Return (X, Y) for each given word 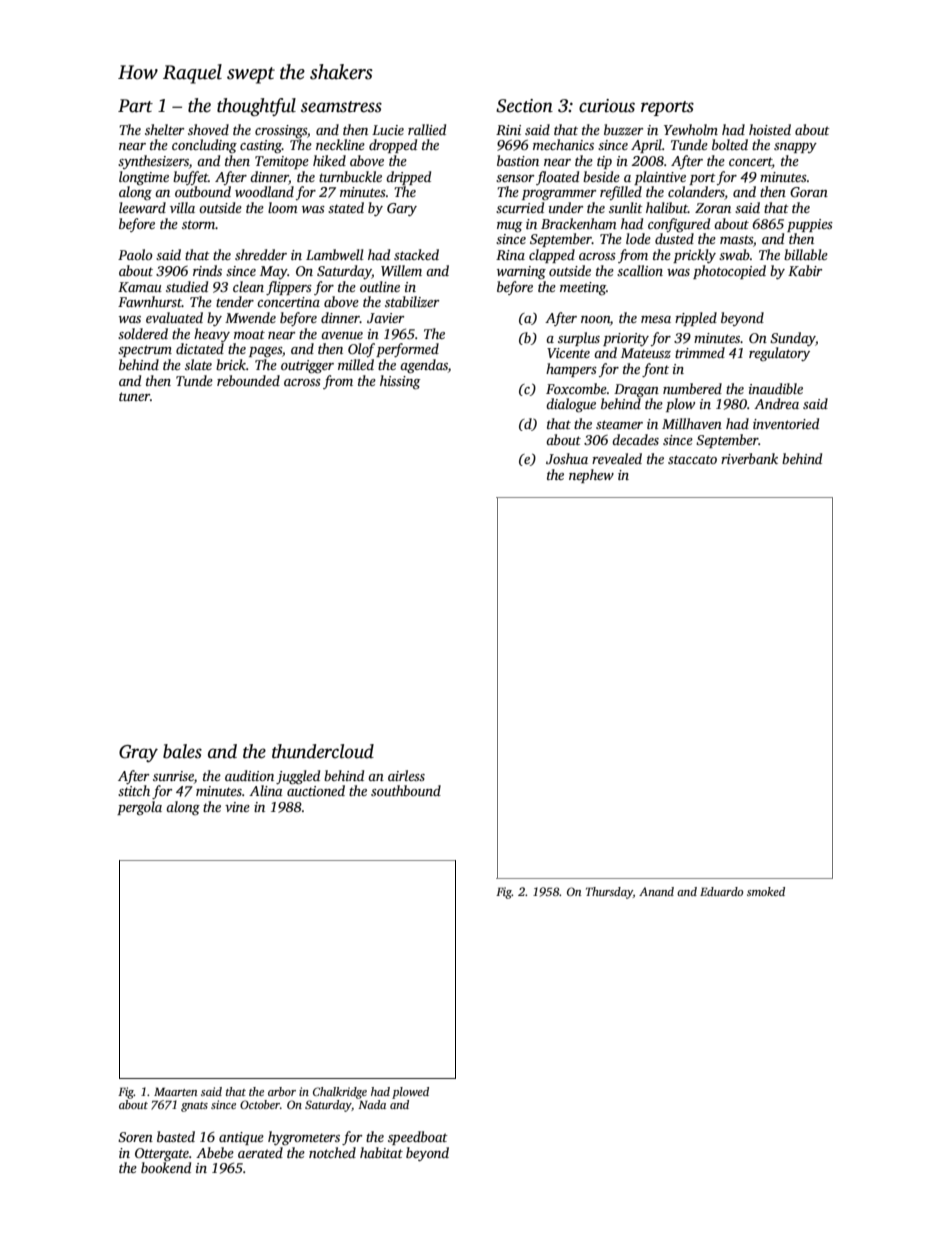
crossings (281, 131)
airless (406, 775)
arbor (282, 1091)
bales (182, 751)
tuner (134, 396)
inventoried (786, 423)
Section (524, 106)
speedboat (418, 1138)
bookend (166, 1167)
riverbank (749, 458)
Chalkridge (340, 1093)
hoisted (770, 129)
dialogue (571, 405)
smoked (766, 891)
